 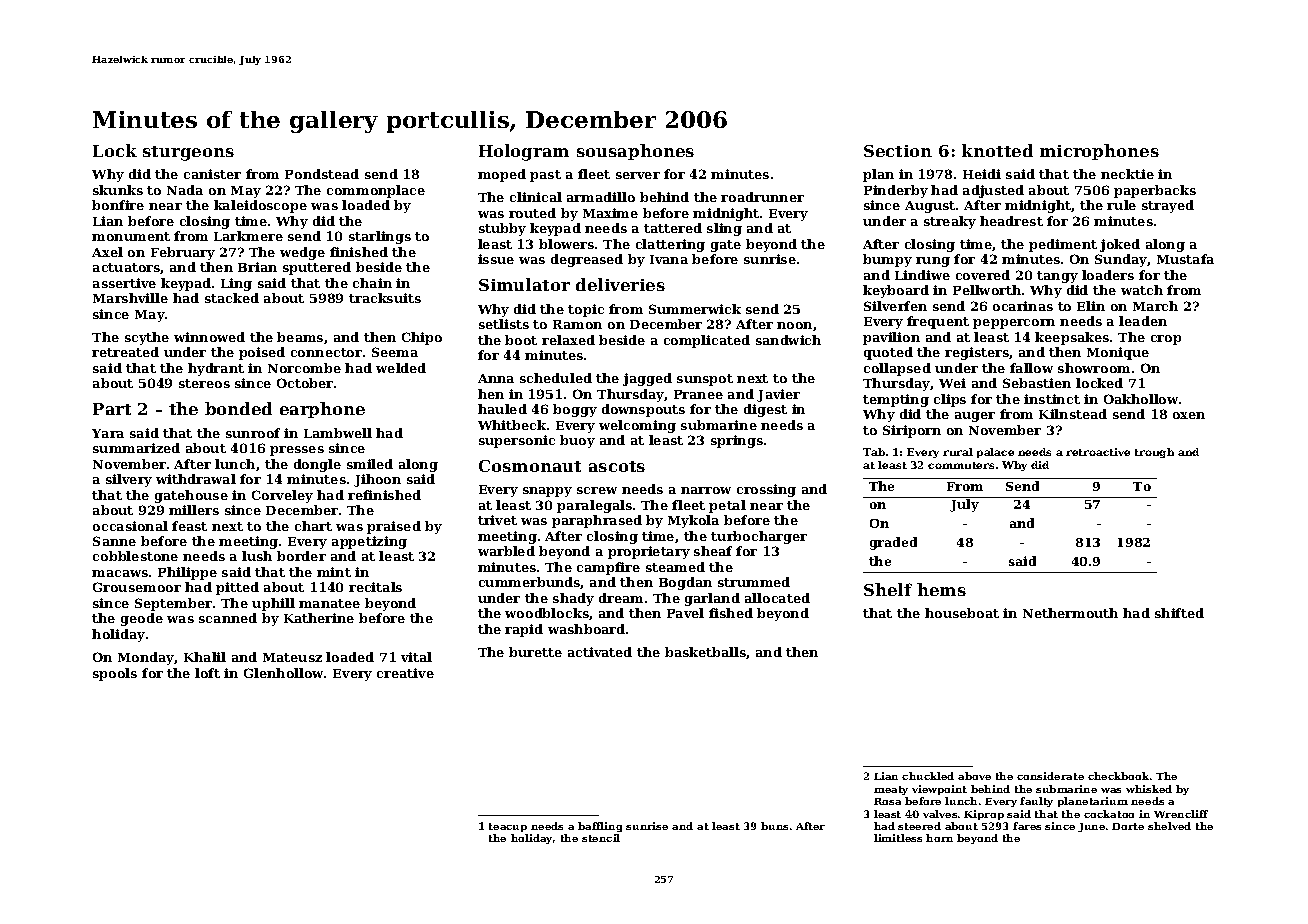 What do you see at coordinates (997, 150) in the screenshot?
I see `knotted` at bounding box center [997, 150].
